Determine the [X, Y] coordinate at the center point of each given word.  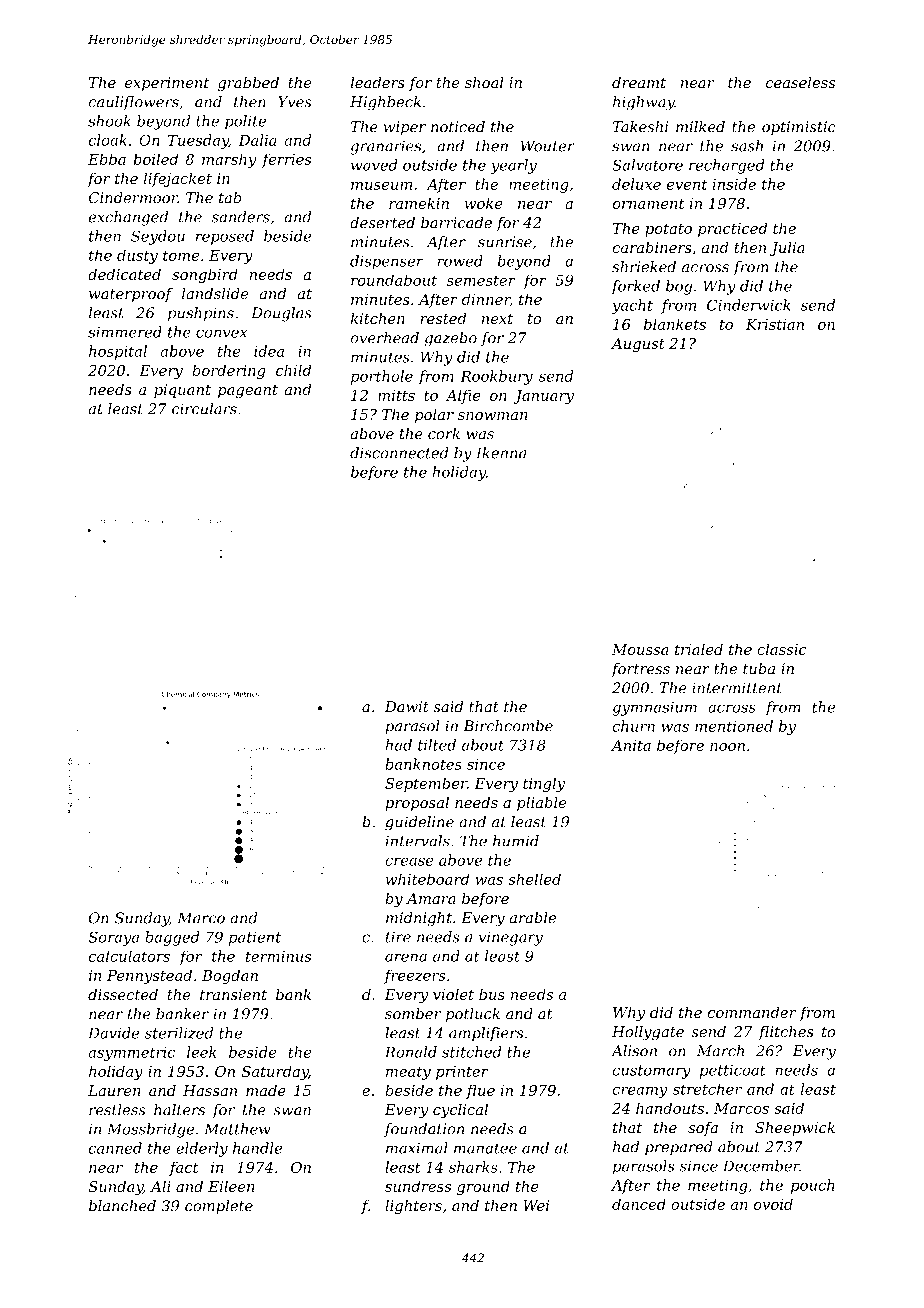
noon [727, 747]
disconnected [399, 453]
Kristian [775, 324]
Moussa [640, 649]
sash [747, 146]
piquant [182, 391]
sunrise [505, 242]
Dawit [407, 707]
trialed [699, 649]
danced [639, 1204]
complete [219, 1207]
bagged [172, 938]
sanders [241, 217]
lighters [413, 1206]
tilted [437, 745]
